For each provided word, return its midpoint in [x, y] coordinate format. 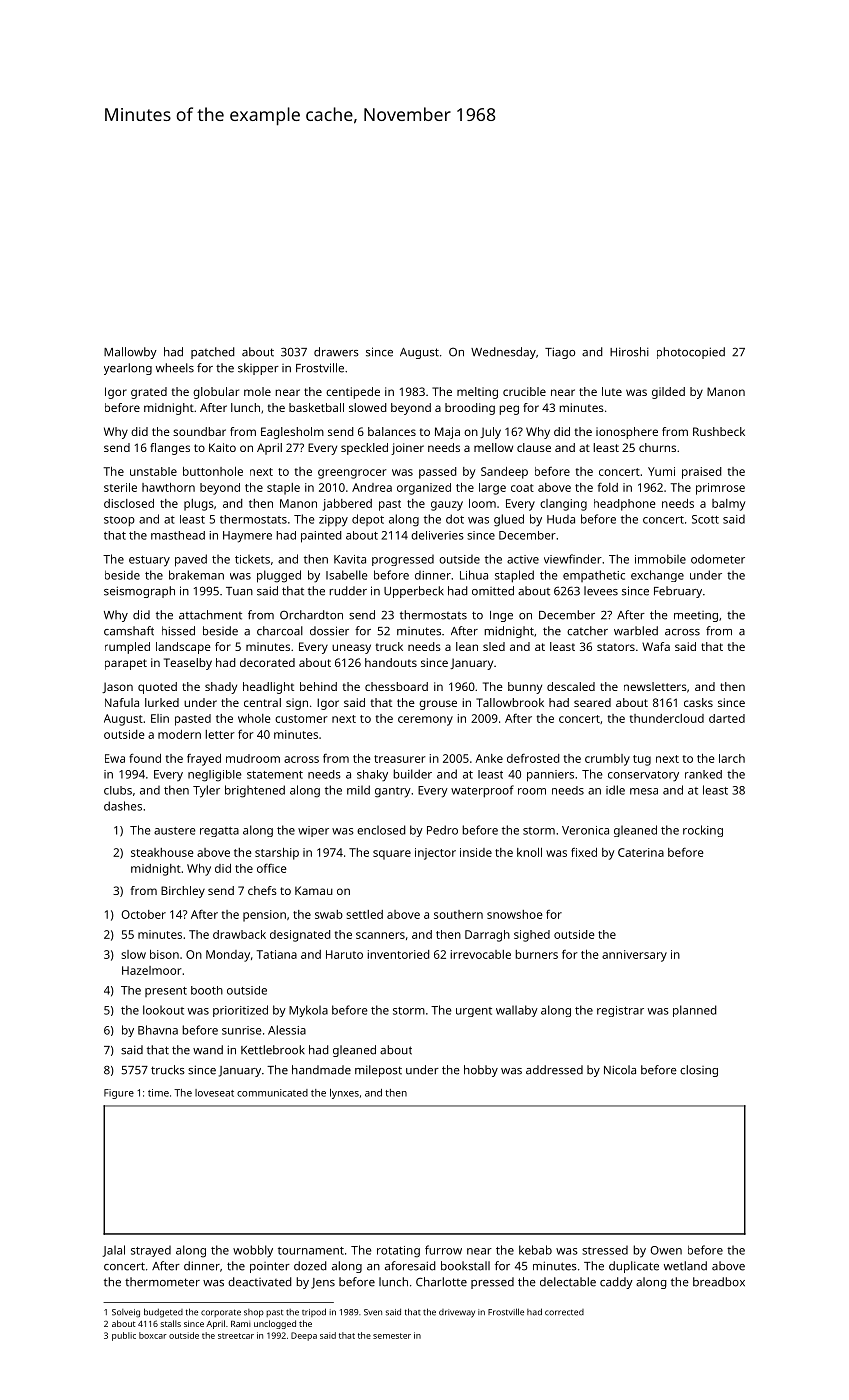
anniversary [634, 956]
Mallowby [130, 353]
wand [208, 1050]
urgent [474, 1012]
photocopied [691, 353]
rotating [398, 1252]
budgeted [163, 1313]
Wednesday [503, 353]
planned [695, 1011]
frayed [204, 760]
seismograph [139, 592]
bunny [525, 688]
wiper [313, 831]
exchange [657, 576]
